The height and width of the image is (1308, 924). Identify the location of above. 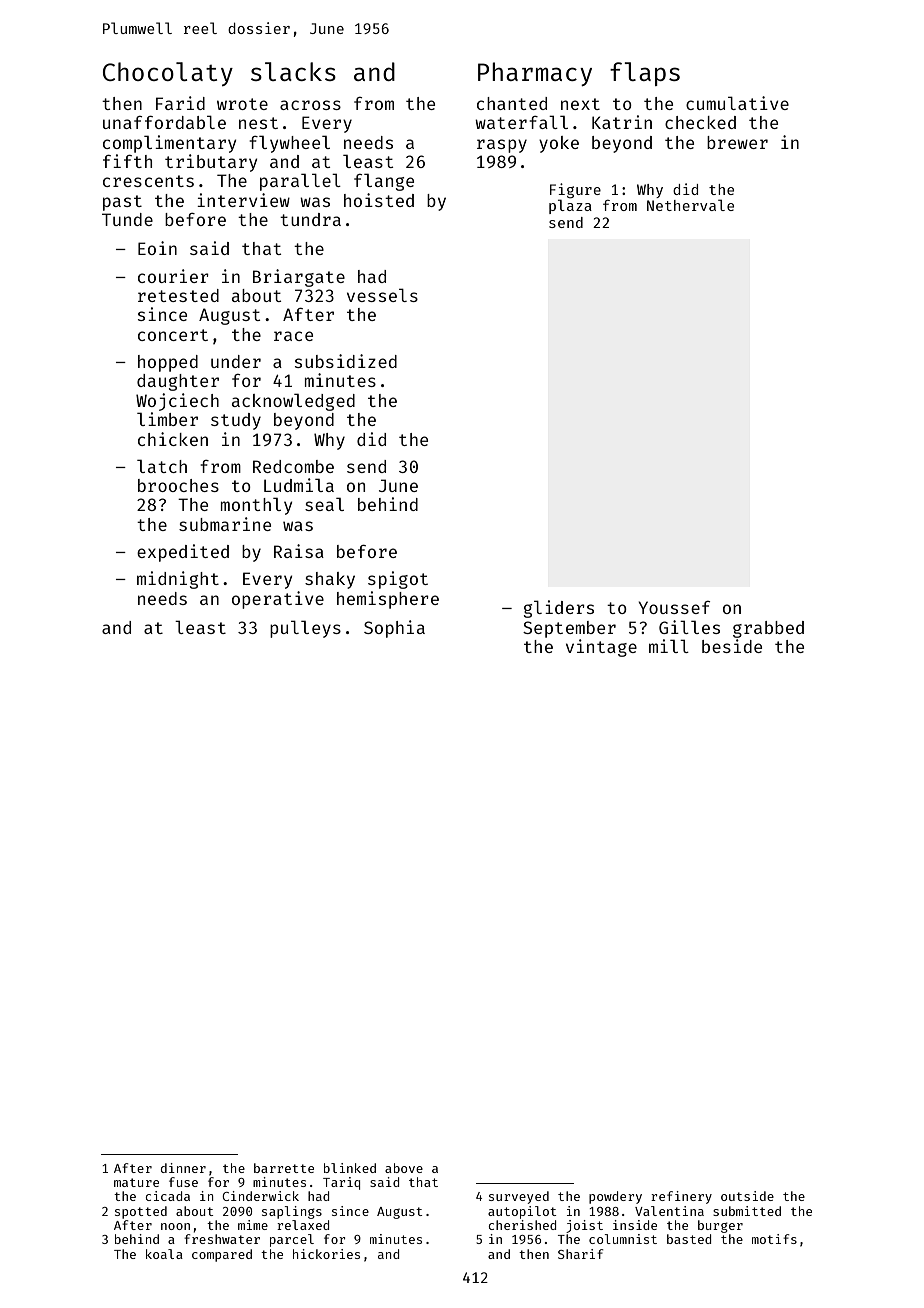
(404, 1168).
